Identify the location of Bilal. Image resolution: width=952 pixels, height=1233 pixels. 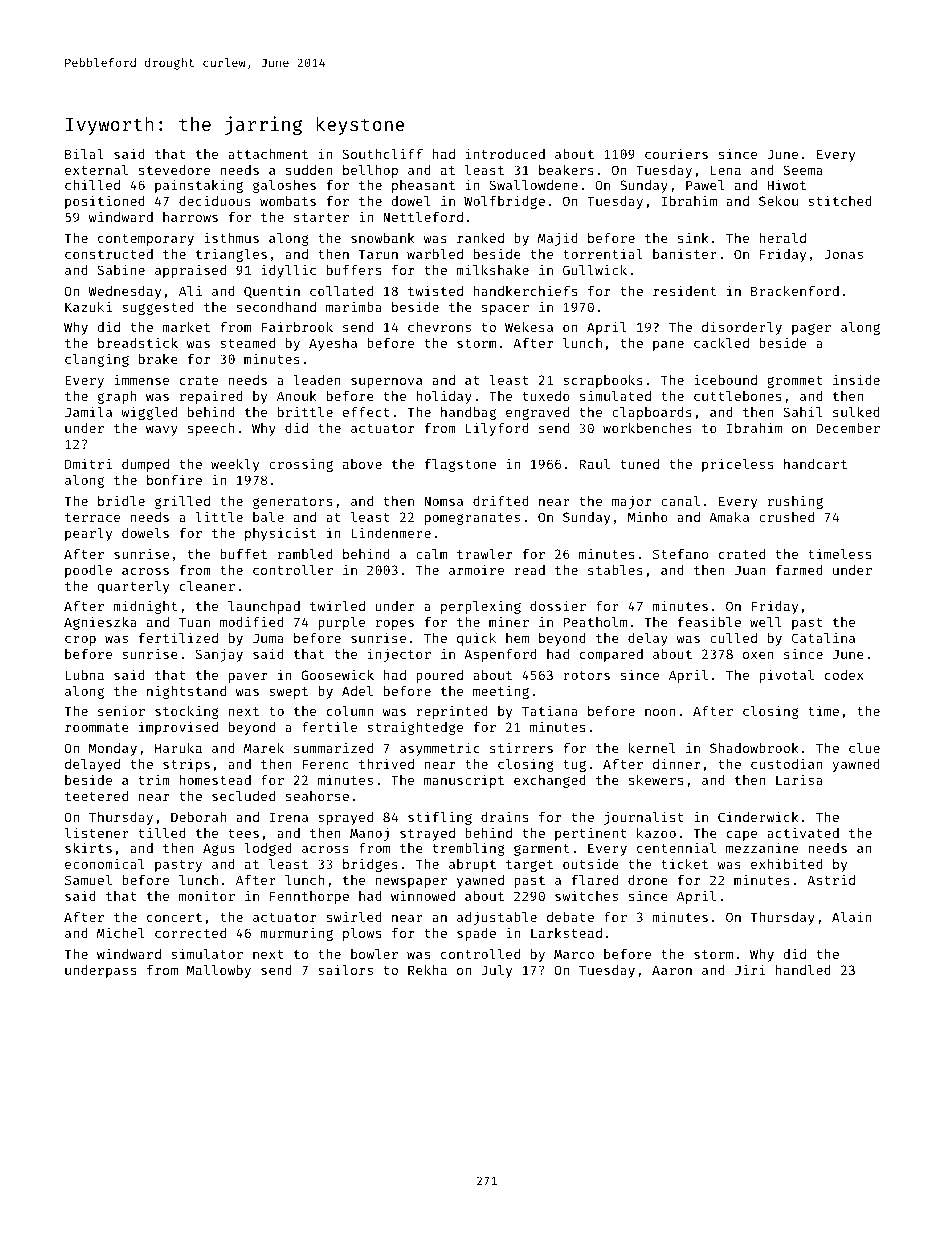
(84, 153).
